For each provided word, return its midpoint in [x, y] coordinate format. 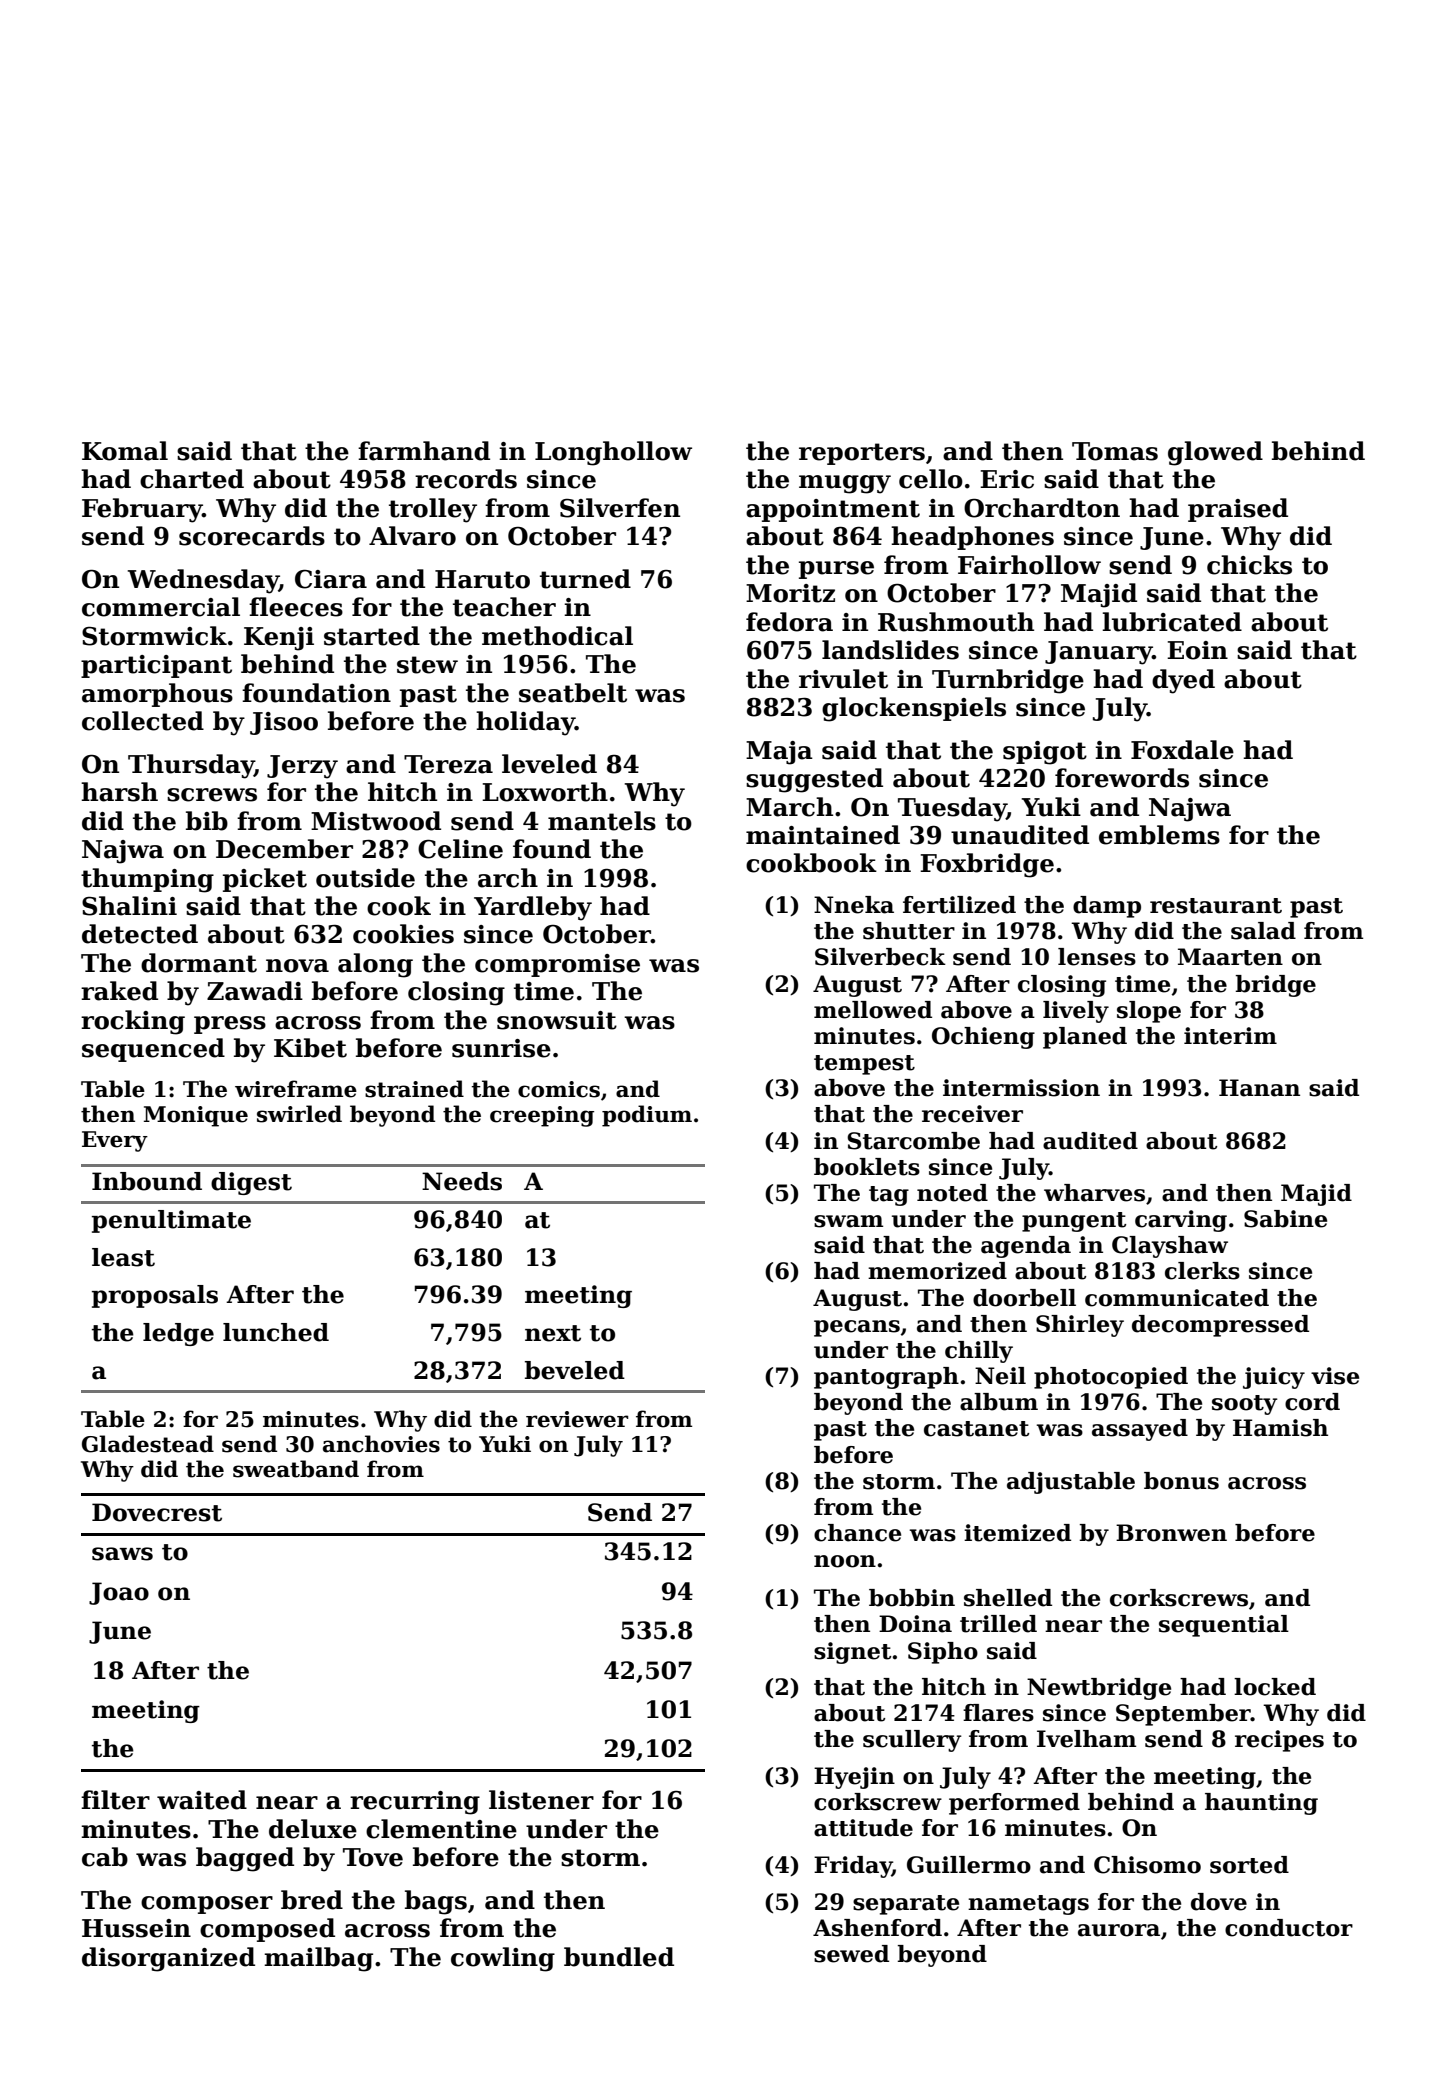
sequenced [153, 1050]
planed [1085, 1038]
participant [156, 666]
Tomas [1115, 451]
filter [115, 1800]
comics [559, 1089]
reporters [862, 454]
